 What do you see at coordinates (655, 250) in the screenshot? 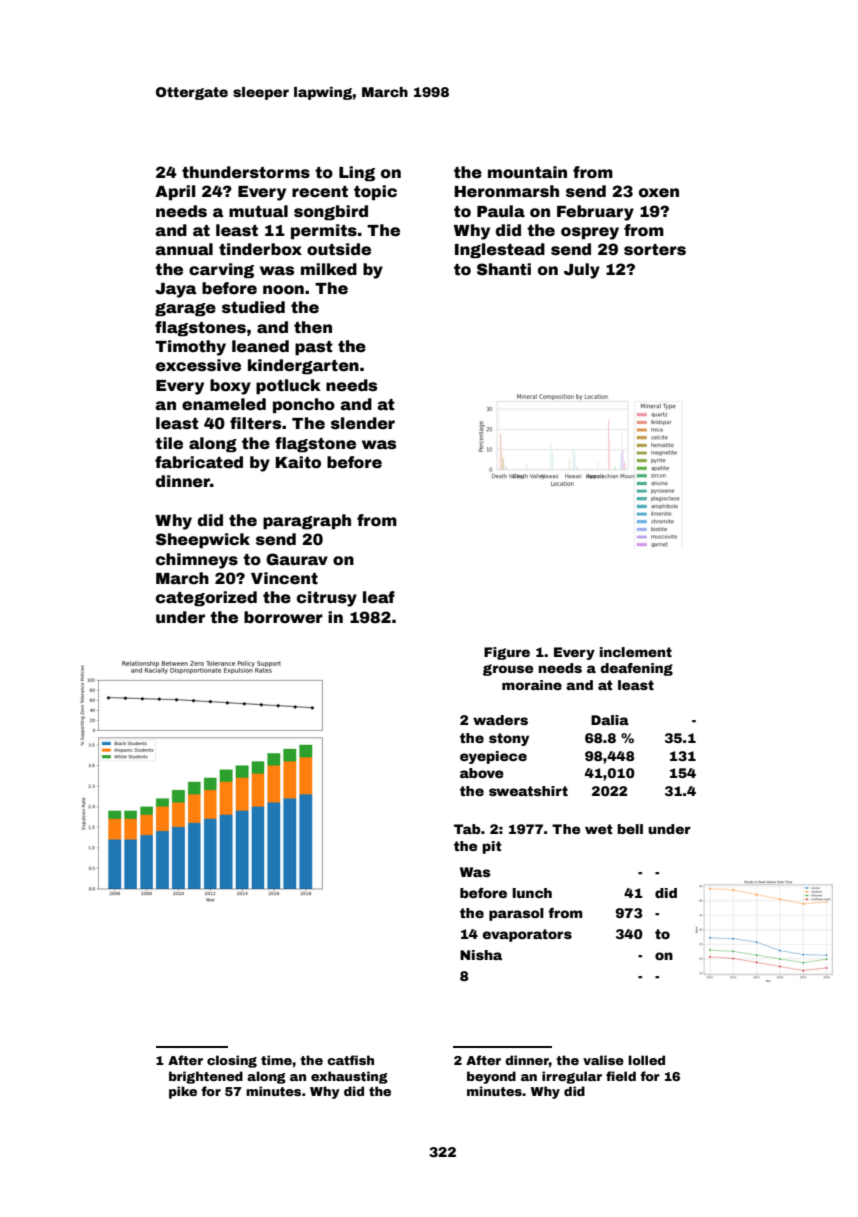
I see `sorters` at bounding box center [655, 250].
